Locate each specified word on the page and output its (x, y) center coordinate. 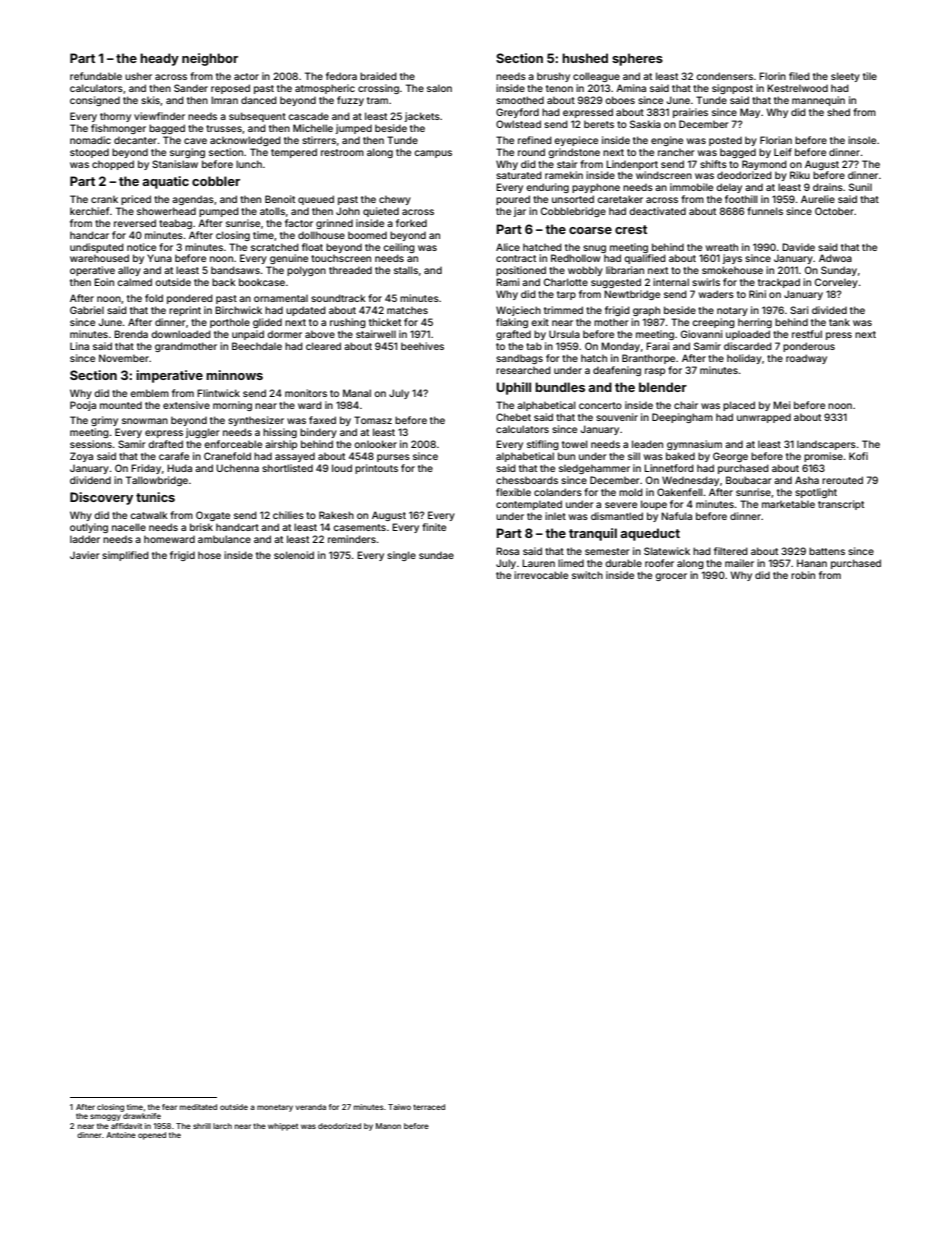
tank (839, 322)
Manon (388, 1126)
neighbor (210, 59)
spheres (637, 59)
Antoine (121, 1135)
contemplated (529, 505)
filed (799, 76)
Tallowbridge (157, 481)
